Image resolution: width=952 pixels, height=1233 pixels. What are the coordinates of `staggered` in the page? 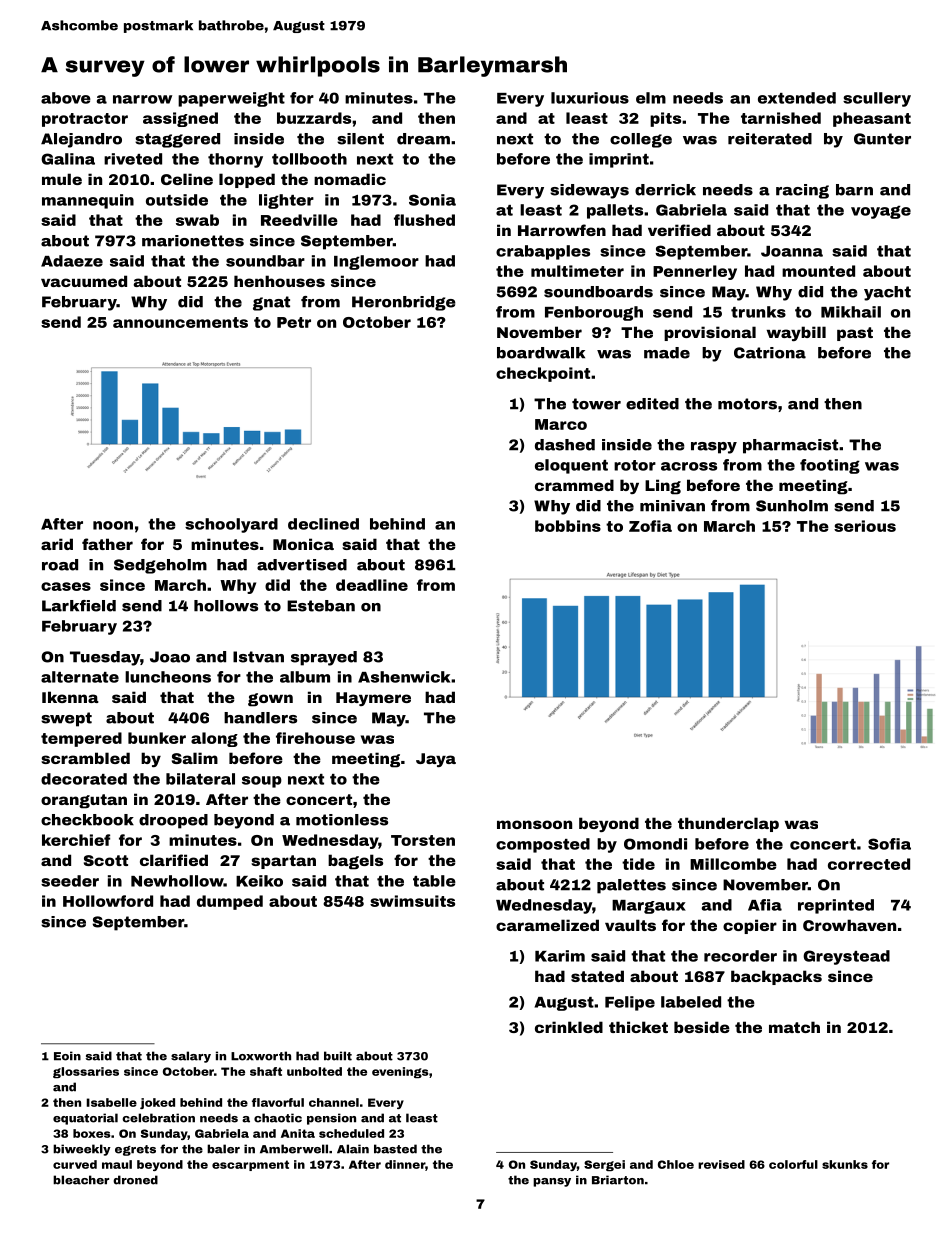 It's located at (177, 140).
